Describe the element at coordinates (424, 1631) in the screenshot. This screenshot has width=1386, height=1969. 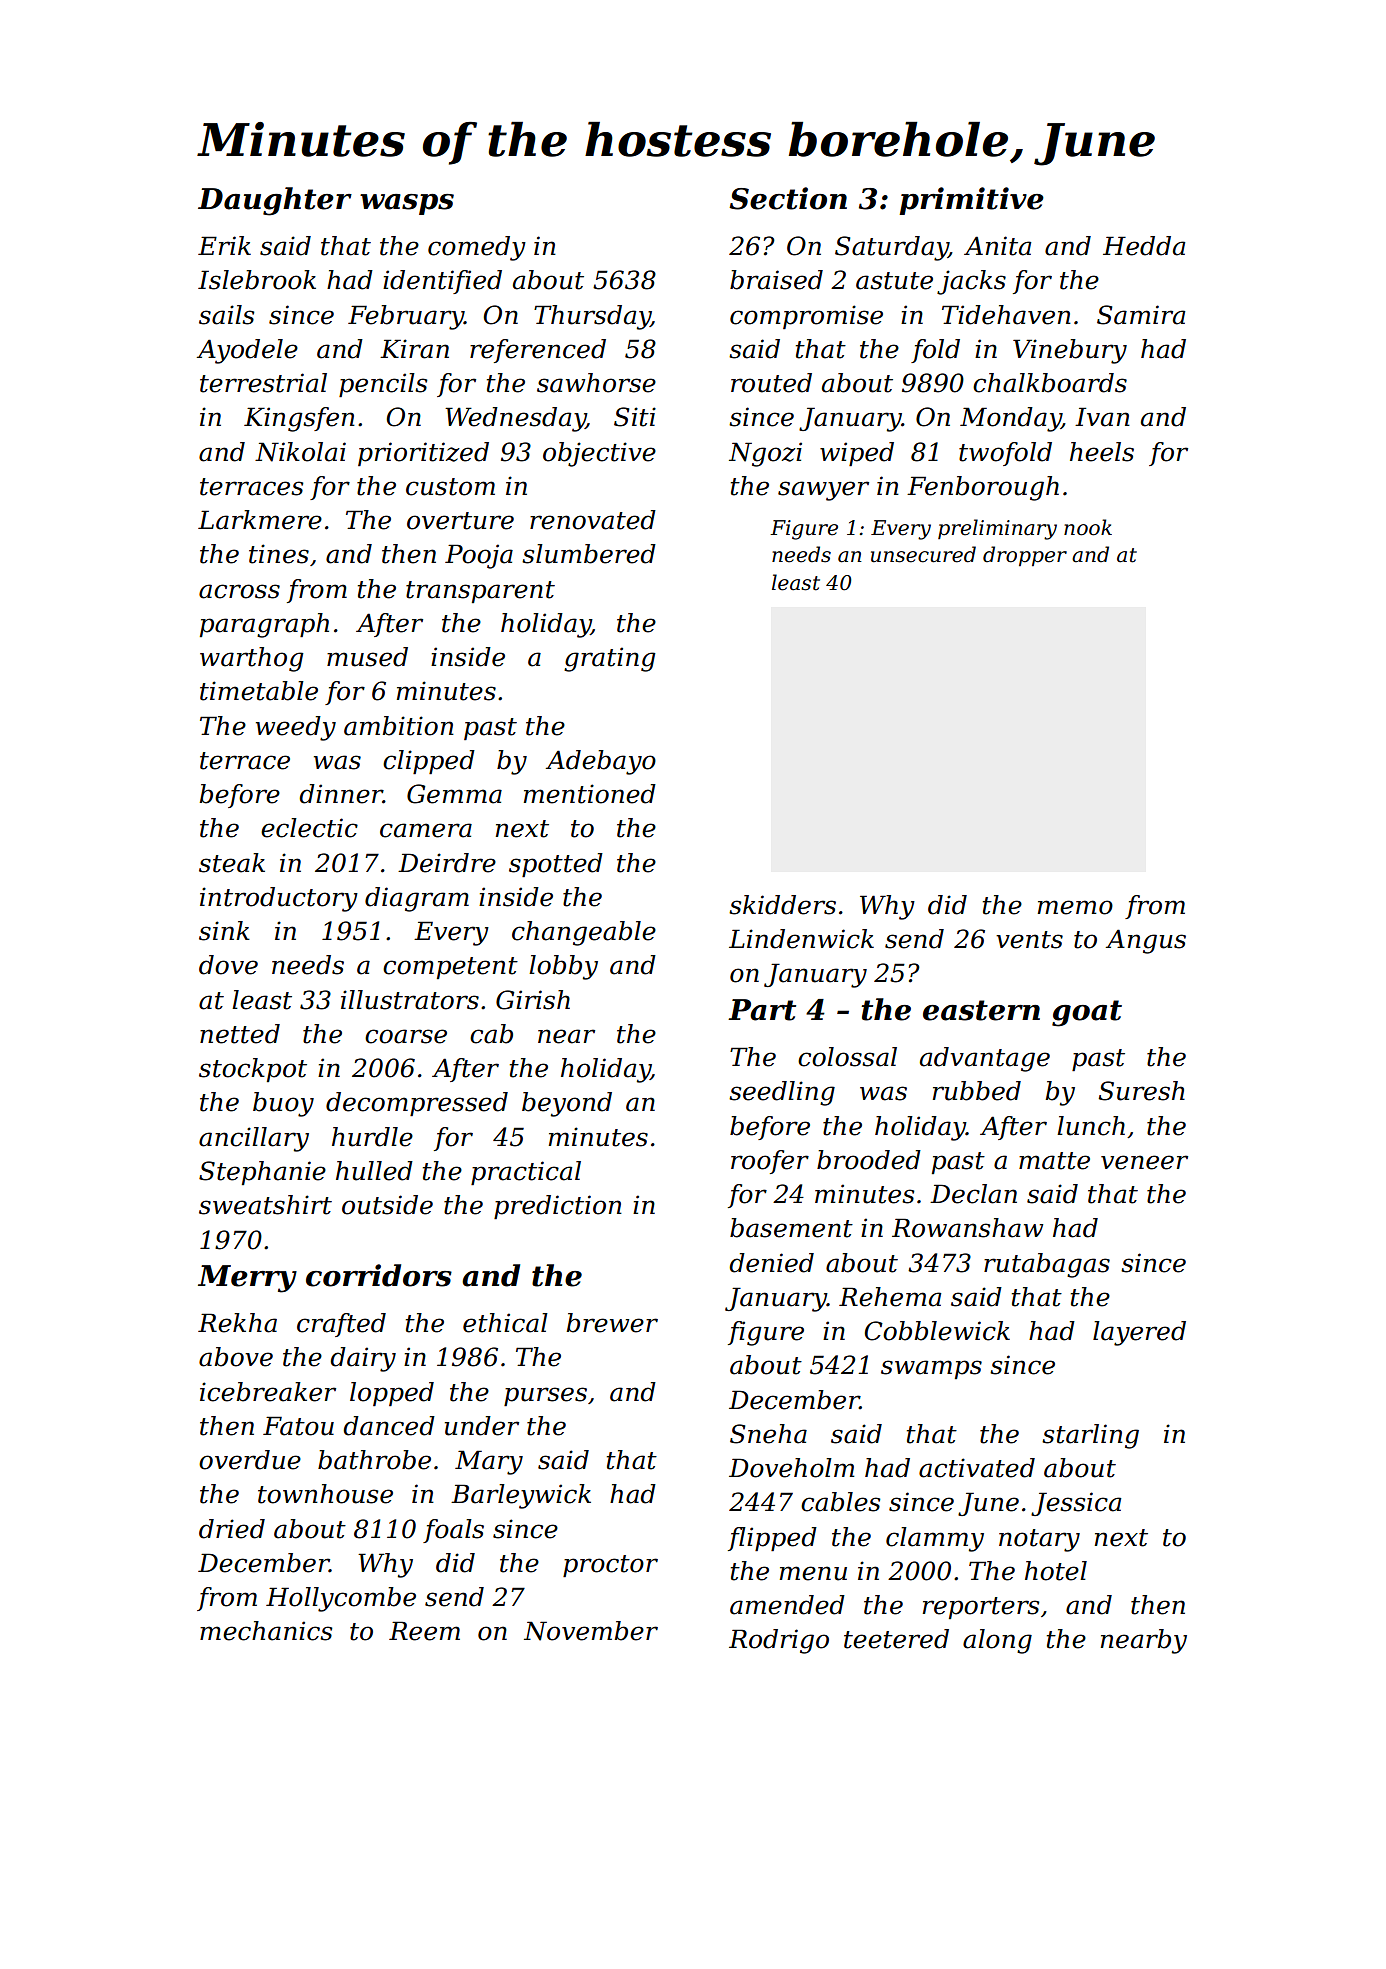
I see `Reem` at that location.
